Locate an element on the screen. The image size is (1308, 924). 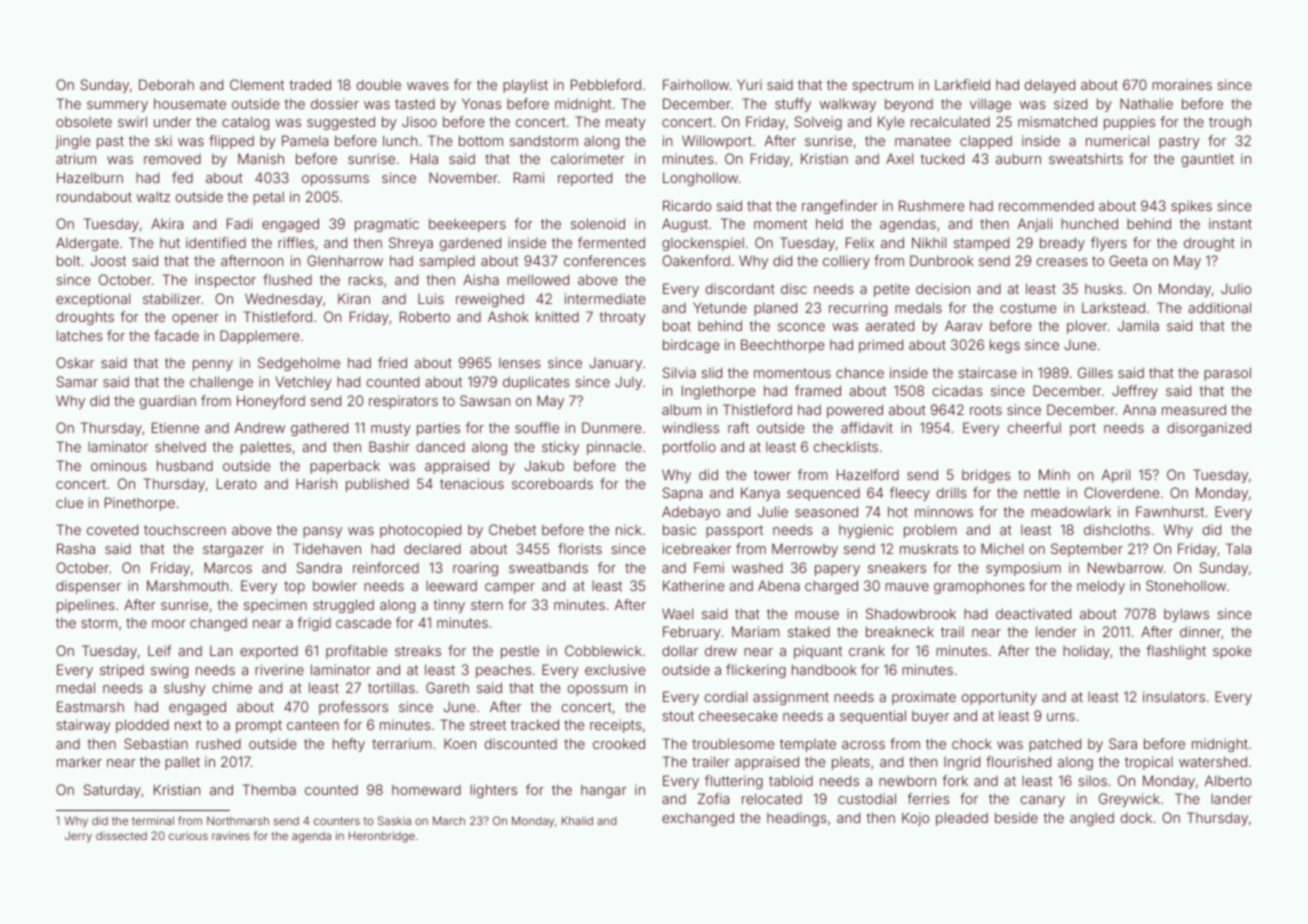
Larkstead is located at coordinates (1113, 307).
